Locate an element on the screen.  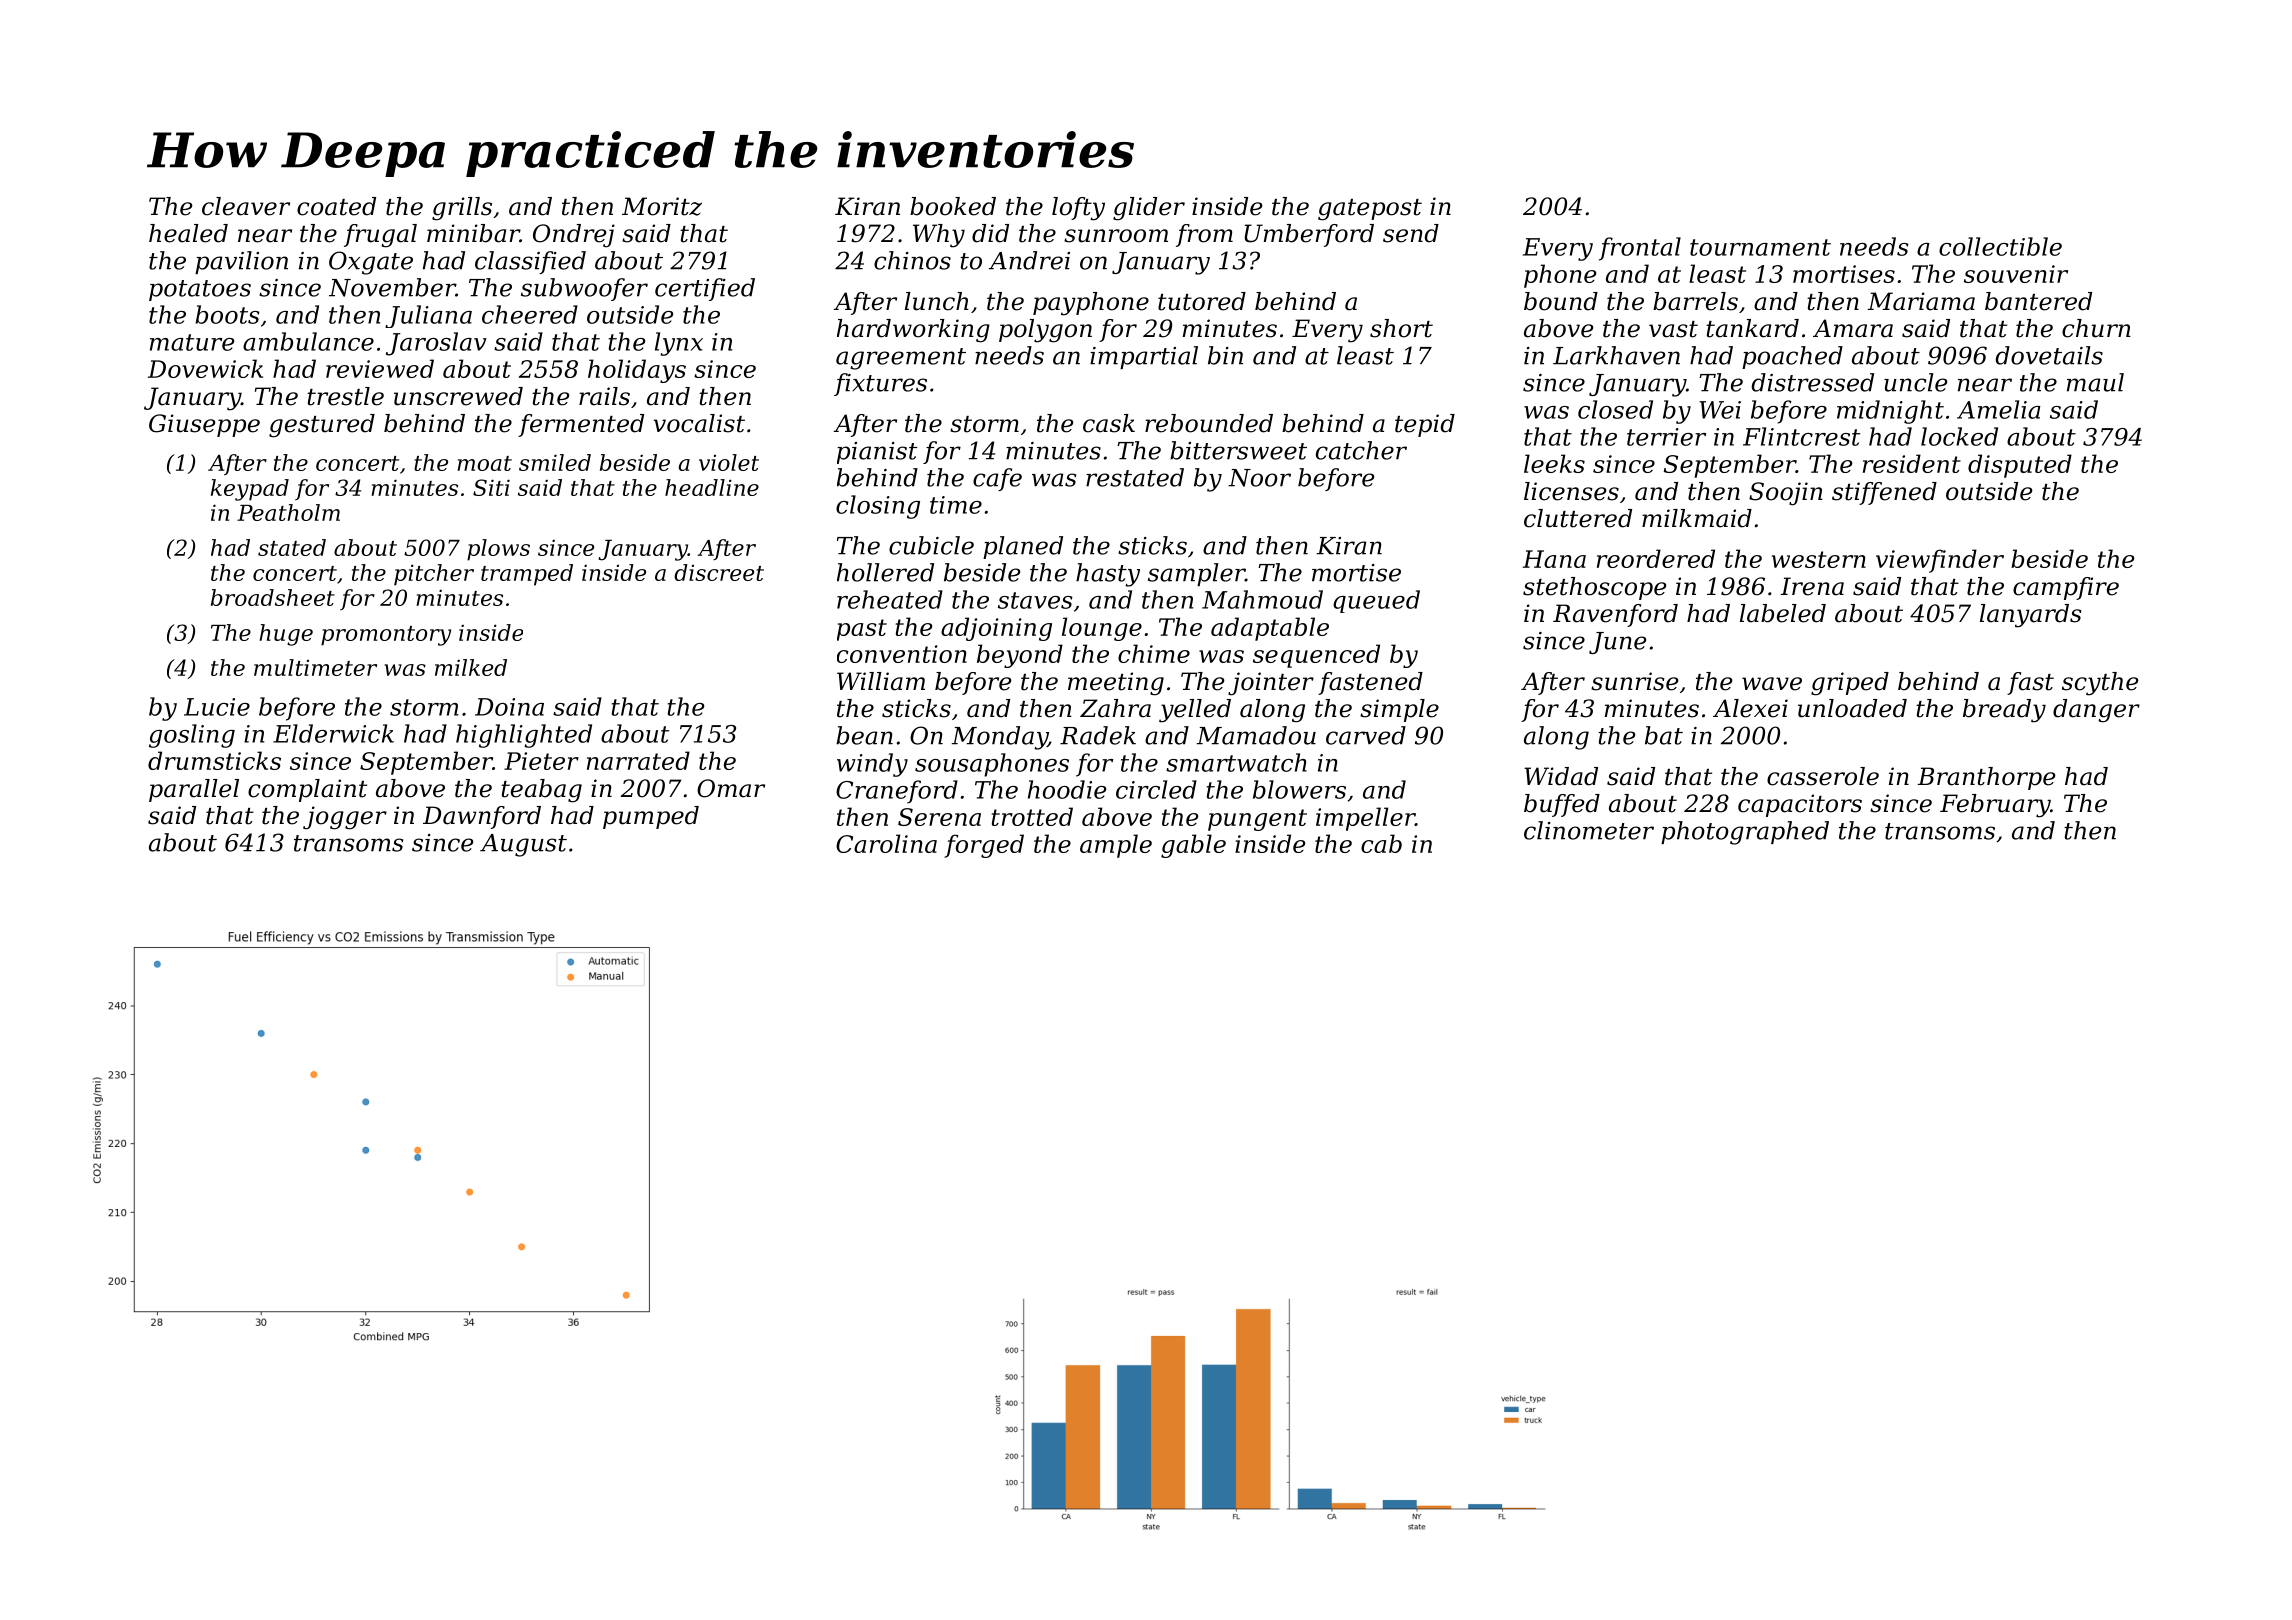
highlighted is located at coordinates (524, 736).
